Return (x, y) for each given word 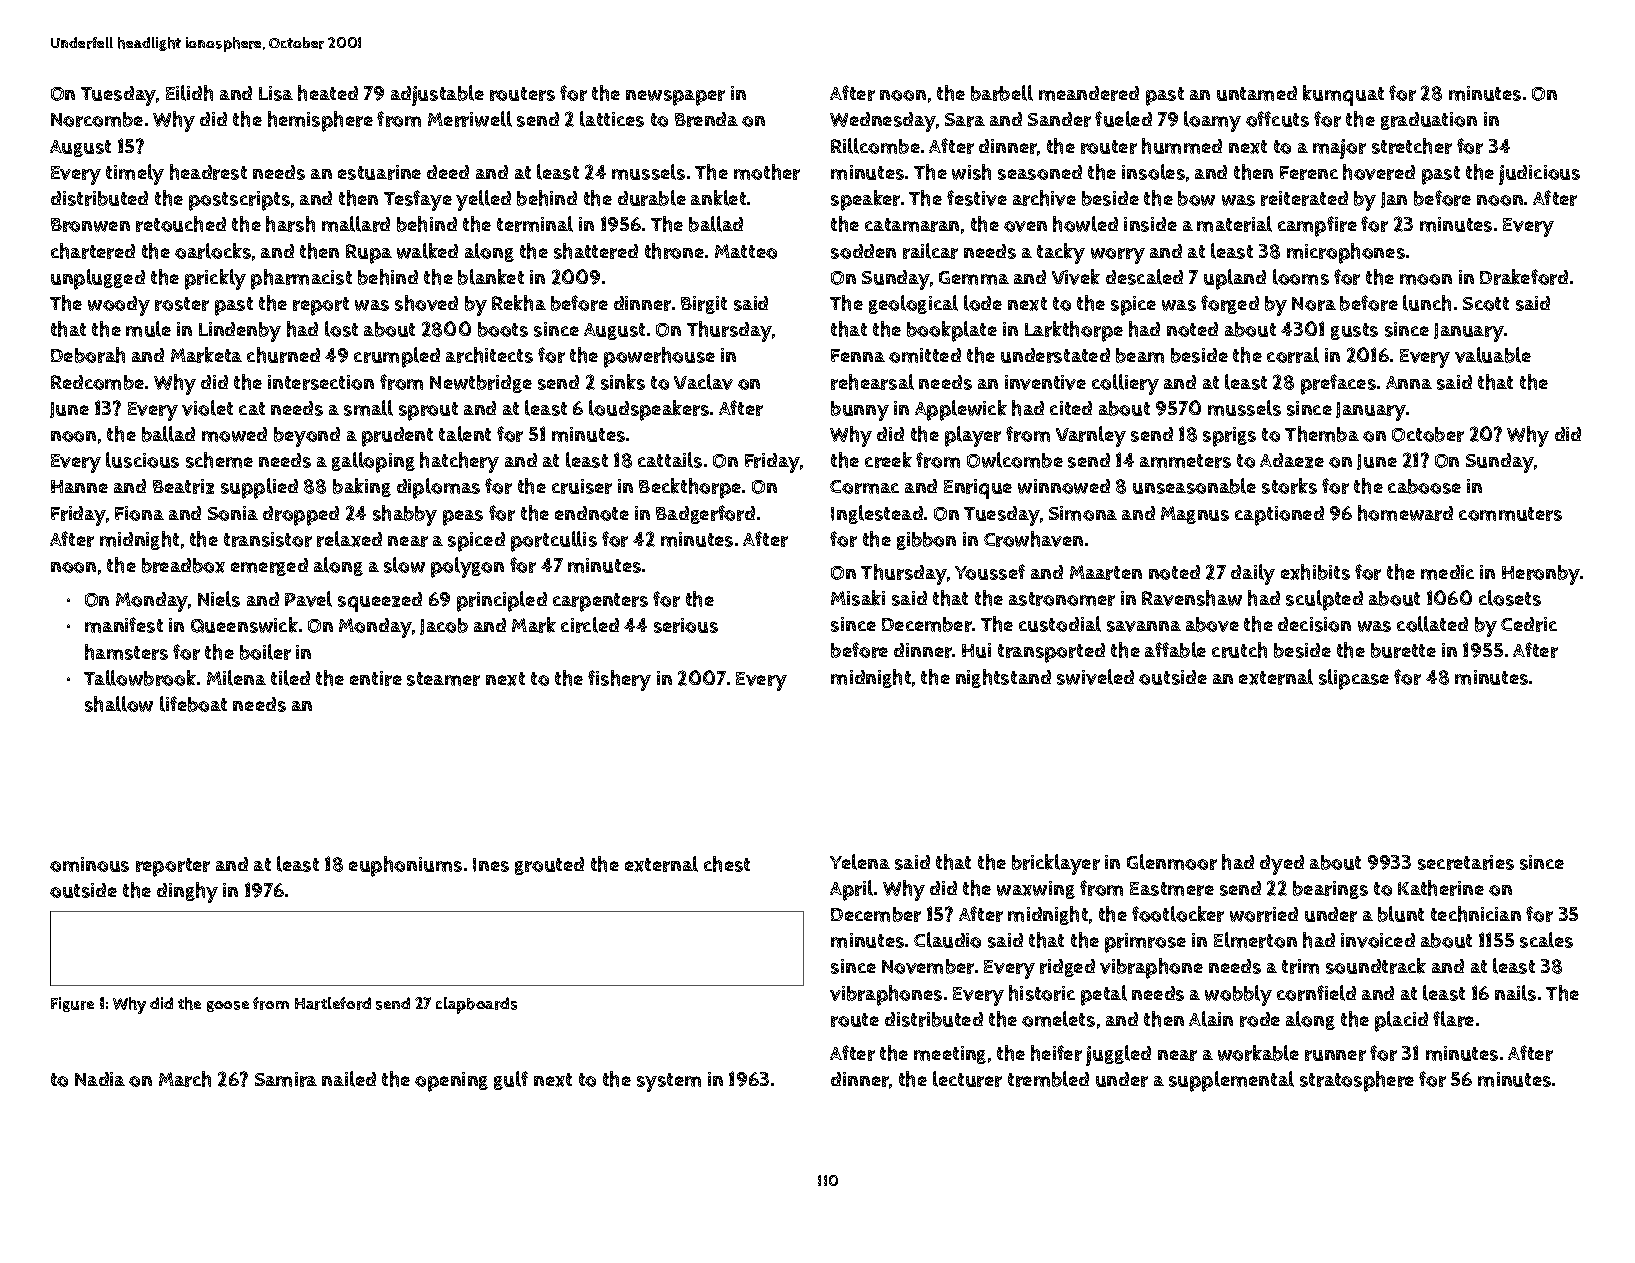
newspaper (675, 98)
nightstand (1003, 678)
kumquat (1343, 95)
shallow (119, 704)
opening (451, 1082)
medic (1447, 572)
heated (328, 93)
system (669, 1082)
